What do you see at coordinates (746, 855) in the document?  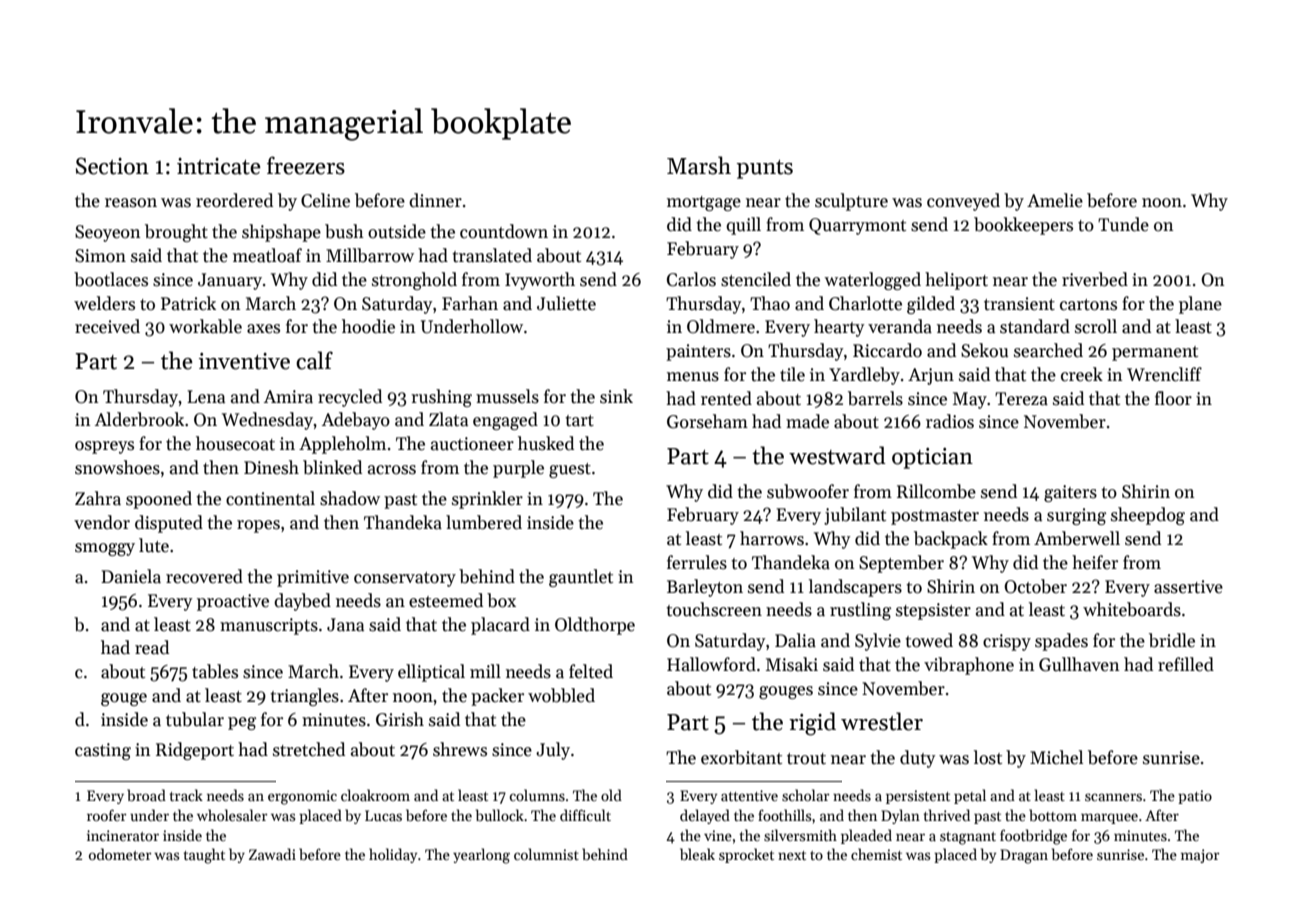 I see `sprocket` at bounding box center [746, 855].
